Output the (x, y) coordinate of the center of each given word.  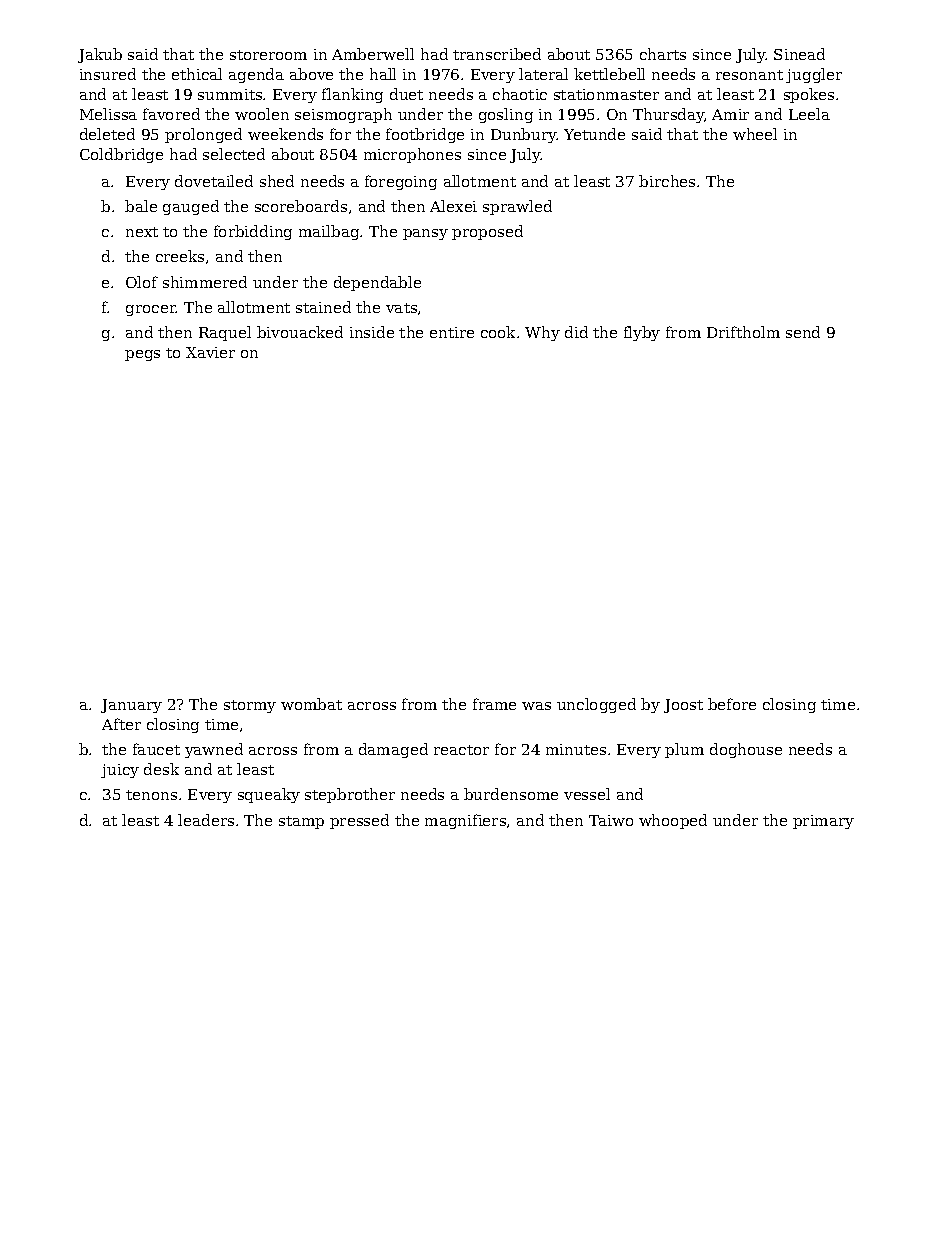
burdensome (511, 794)
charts (663, 54)
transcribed (497, 54)
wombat (311, 704)
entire (452, 332)
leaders (206, 820)
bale (141, 206)
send (803, 332)
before (732, 704)
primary (823, 822)
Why (542, 333)
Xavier (210, 352)
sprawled (517, 207)
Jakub (100, 55)
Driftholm (743, 332)
